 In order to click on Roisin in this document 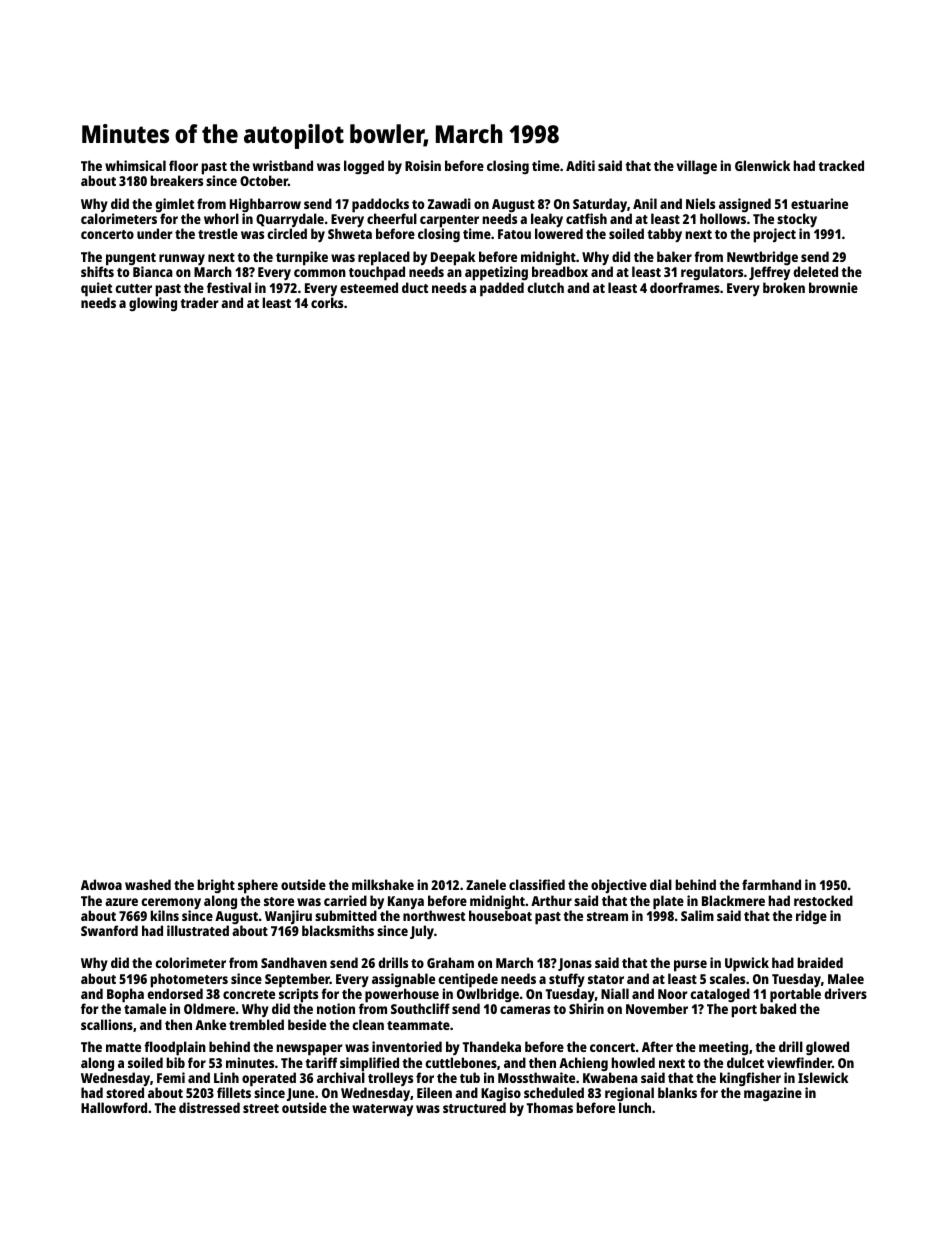, I will do `click(423, 165)`.
